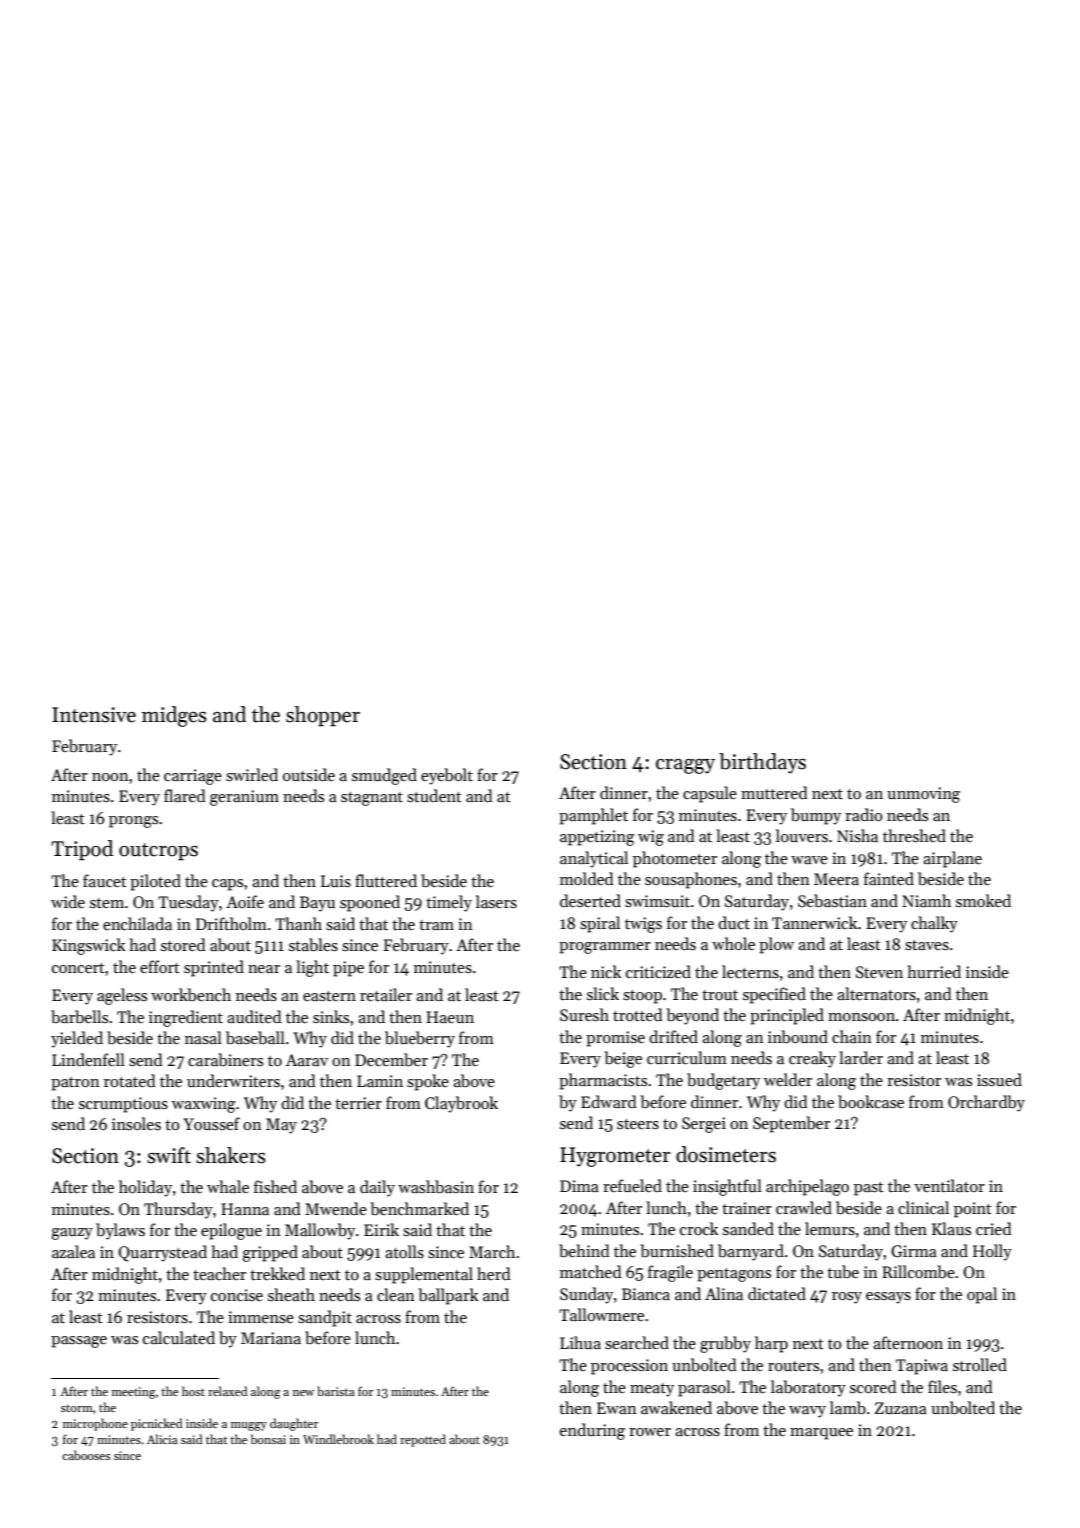  Describe the element at coordinates (584, 1250) in the screenshot. I see `behind` at that location.
